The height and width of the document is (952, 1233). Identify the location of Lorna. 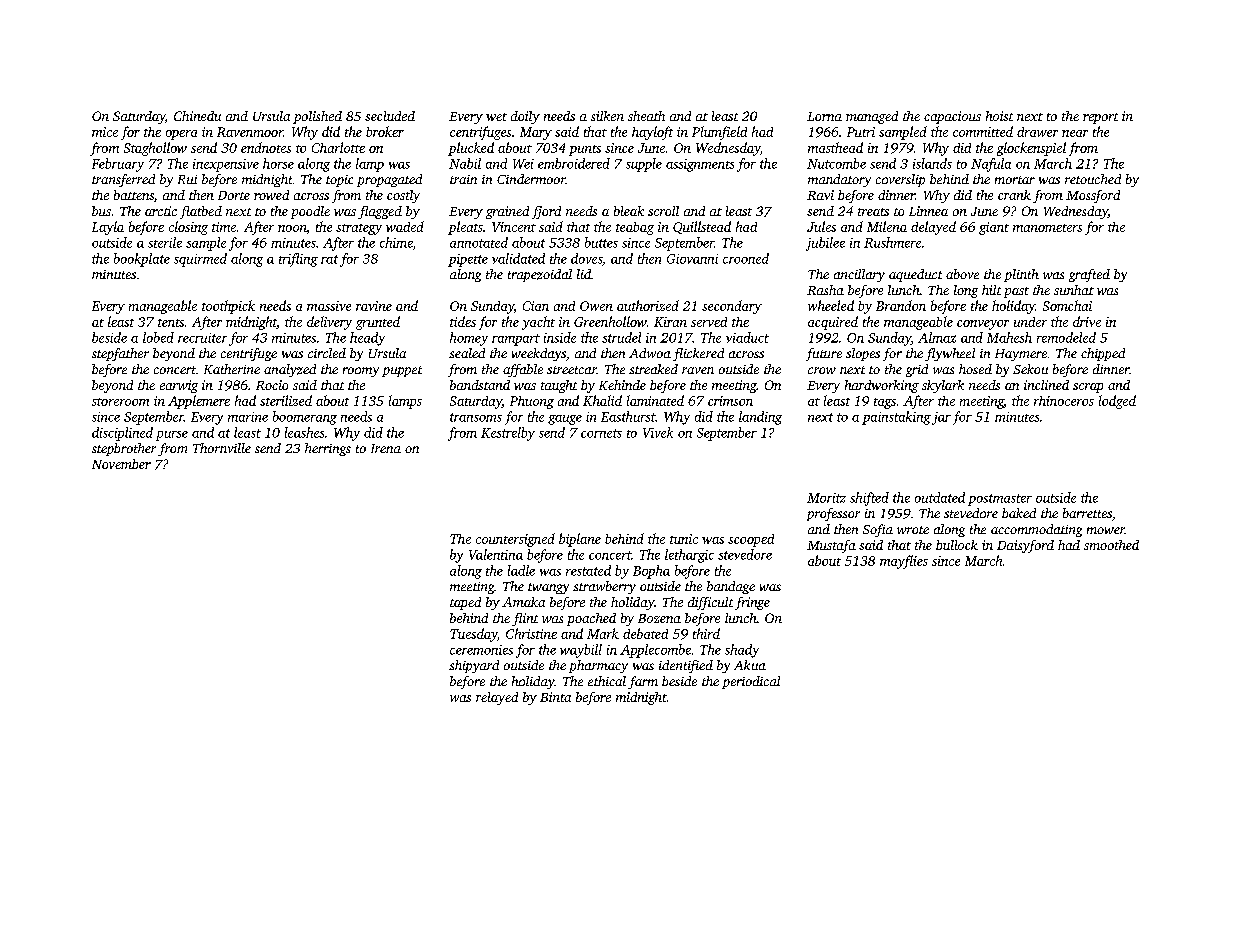
(824, 116).
